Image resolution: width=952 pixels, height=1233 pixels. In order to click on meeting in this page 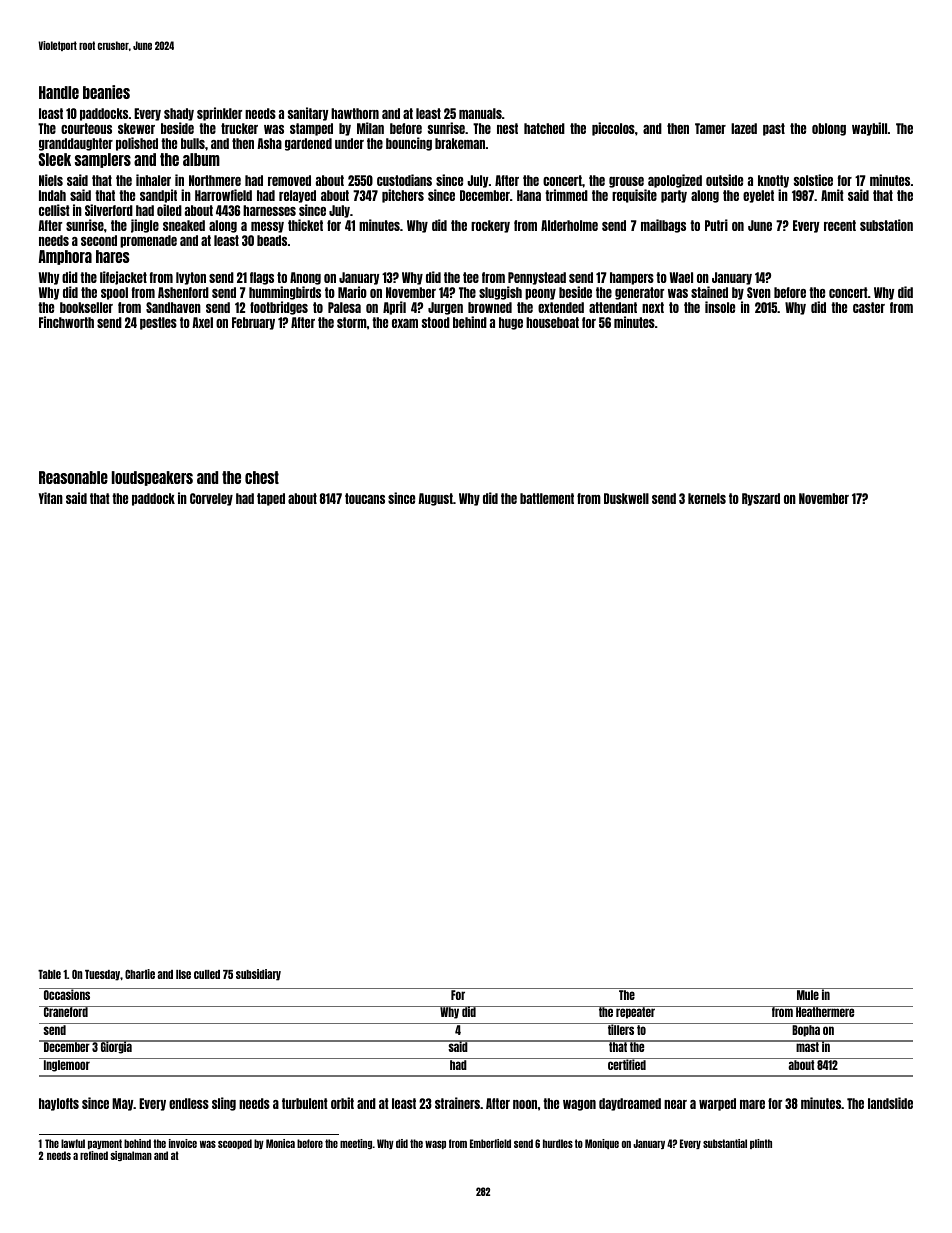, I will do `click(356, 1144)`.
